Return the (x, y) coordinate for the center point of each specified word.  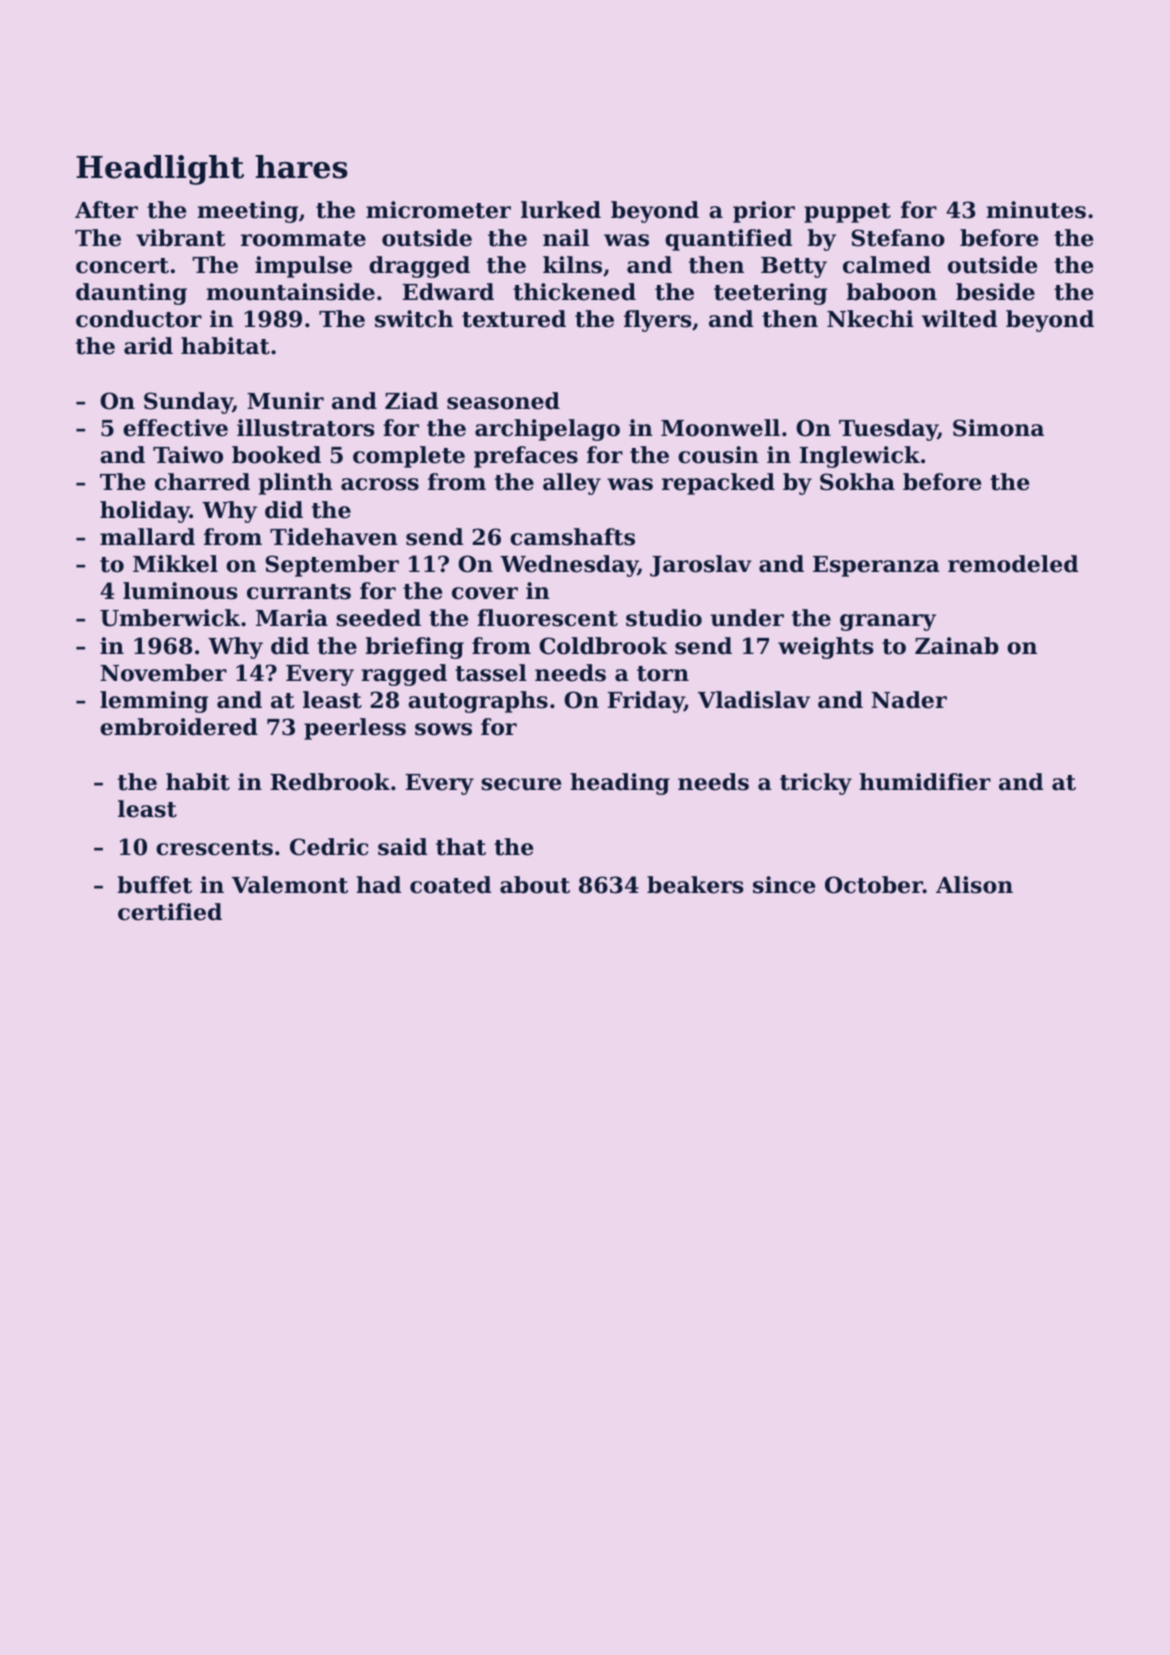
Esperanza (876, 566)
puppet (847, 213)
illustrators (306, 428)
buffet (154, 885)
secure (521, 784)
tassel (491, 673)
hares (301, 167)
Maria (292, 618)
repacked (718, 484)
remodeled (1013, 564)
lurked (561, 210)
